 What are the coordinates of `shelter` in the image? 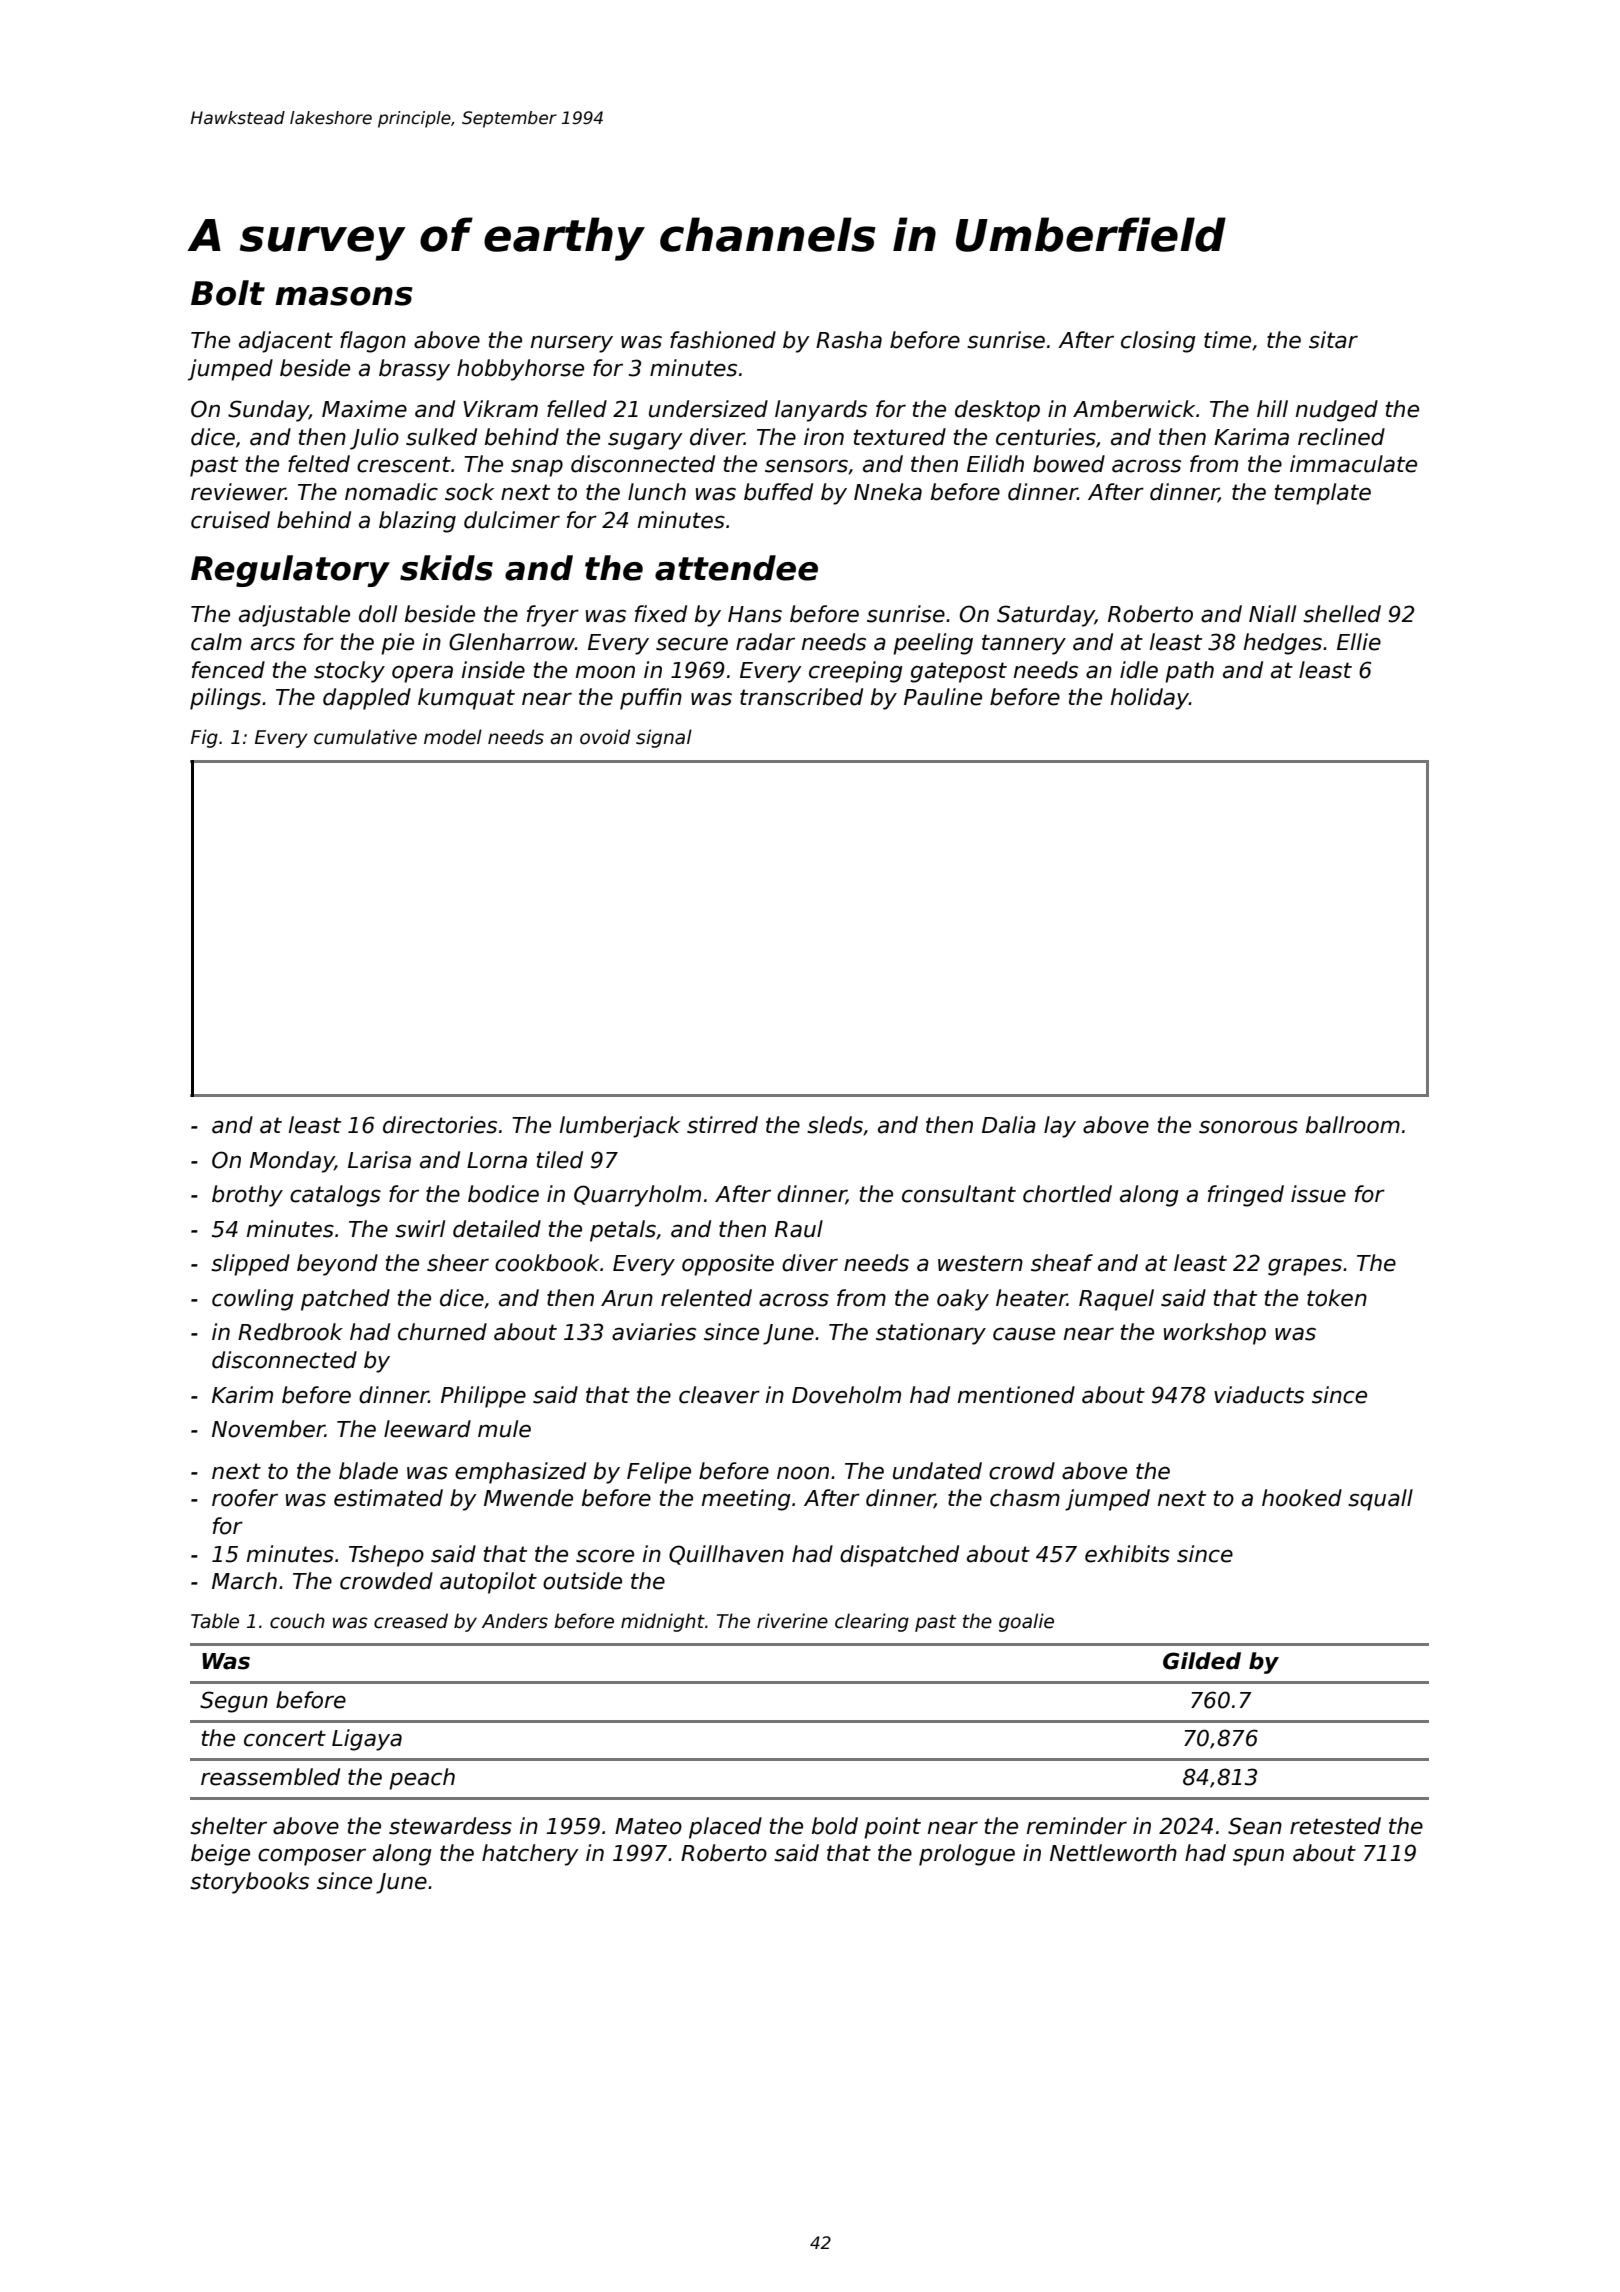 It's located at (228, 1826).
